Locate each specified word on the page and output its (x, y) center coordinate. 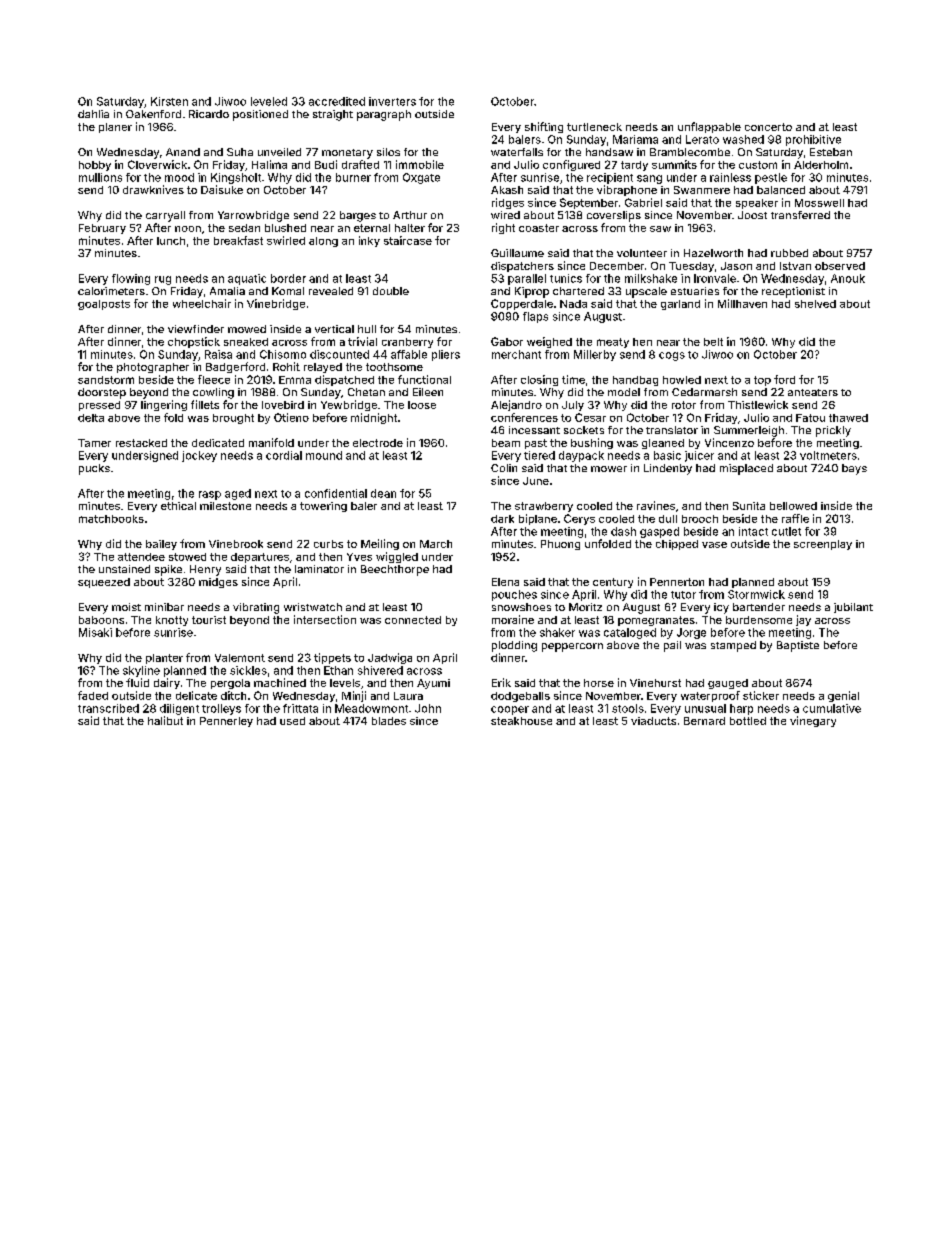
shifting (544, 127)
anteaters (813, 392)
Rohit (286, 366)
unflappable (709, 127)
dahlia (93, 114)
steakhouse (521, 721)
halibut (165, 720)
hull (367, 329)
